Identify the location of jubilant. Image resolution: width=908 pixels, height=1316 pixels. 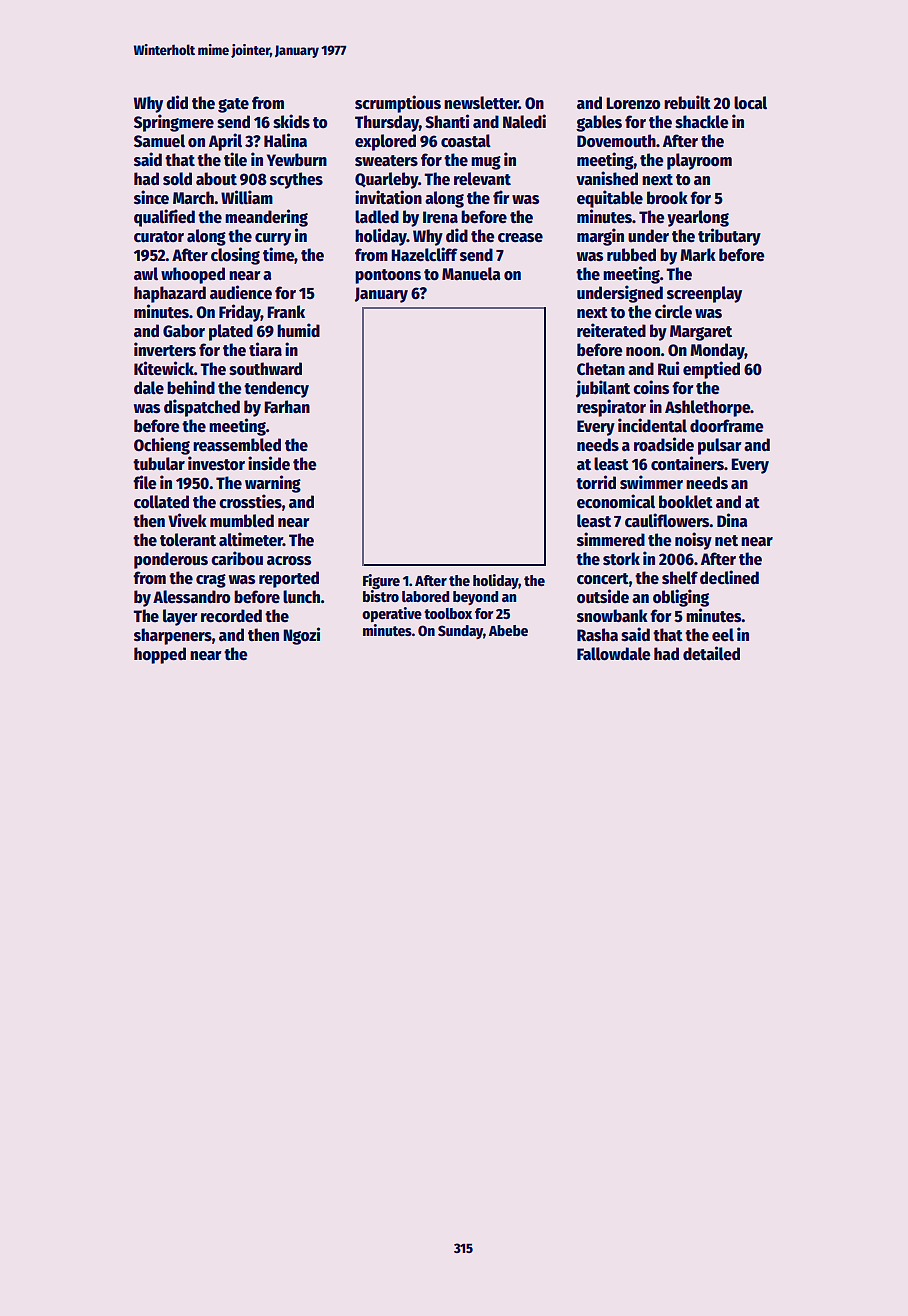
(603, 389).
